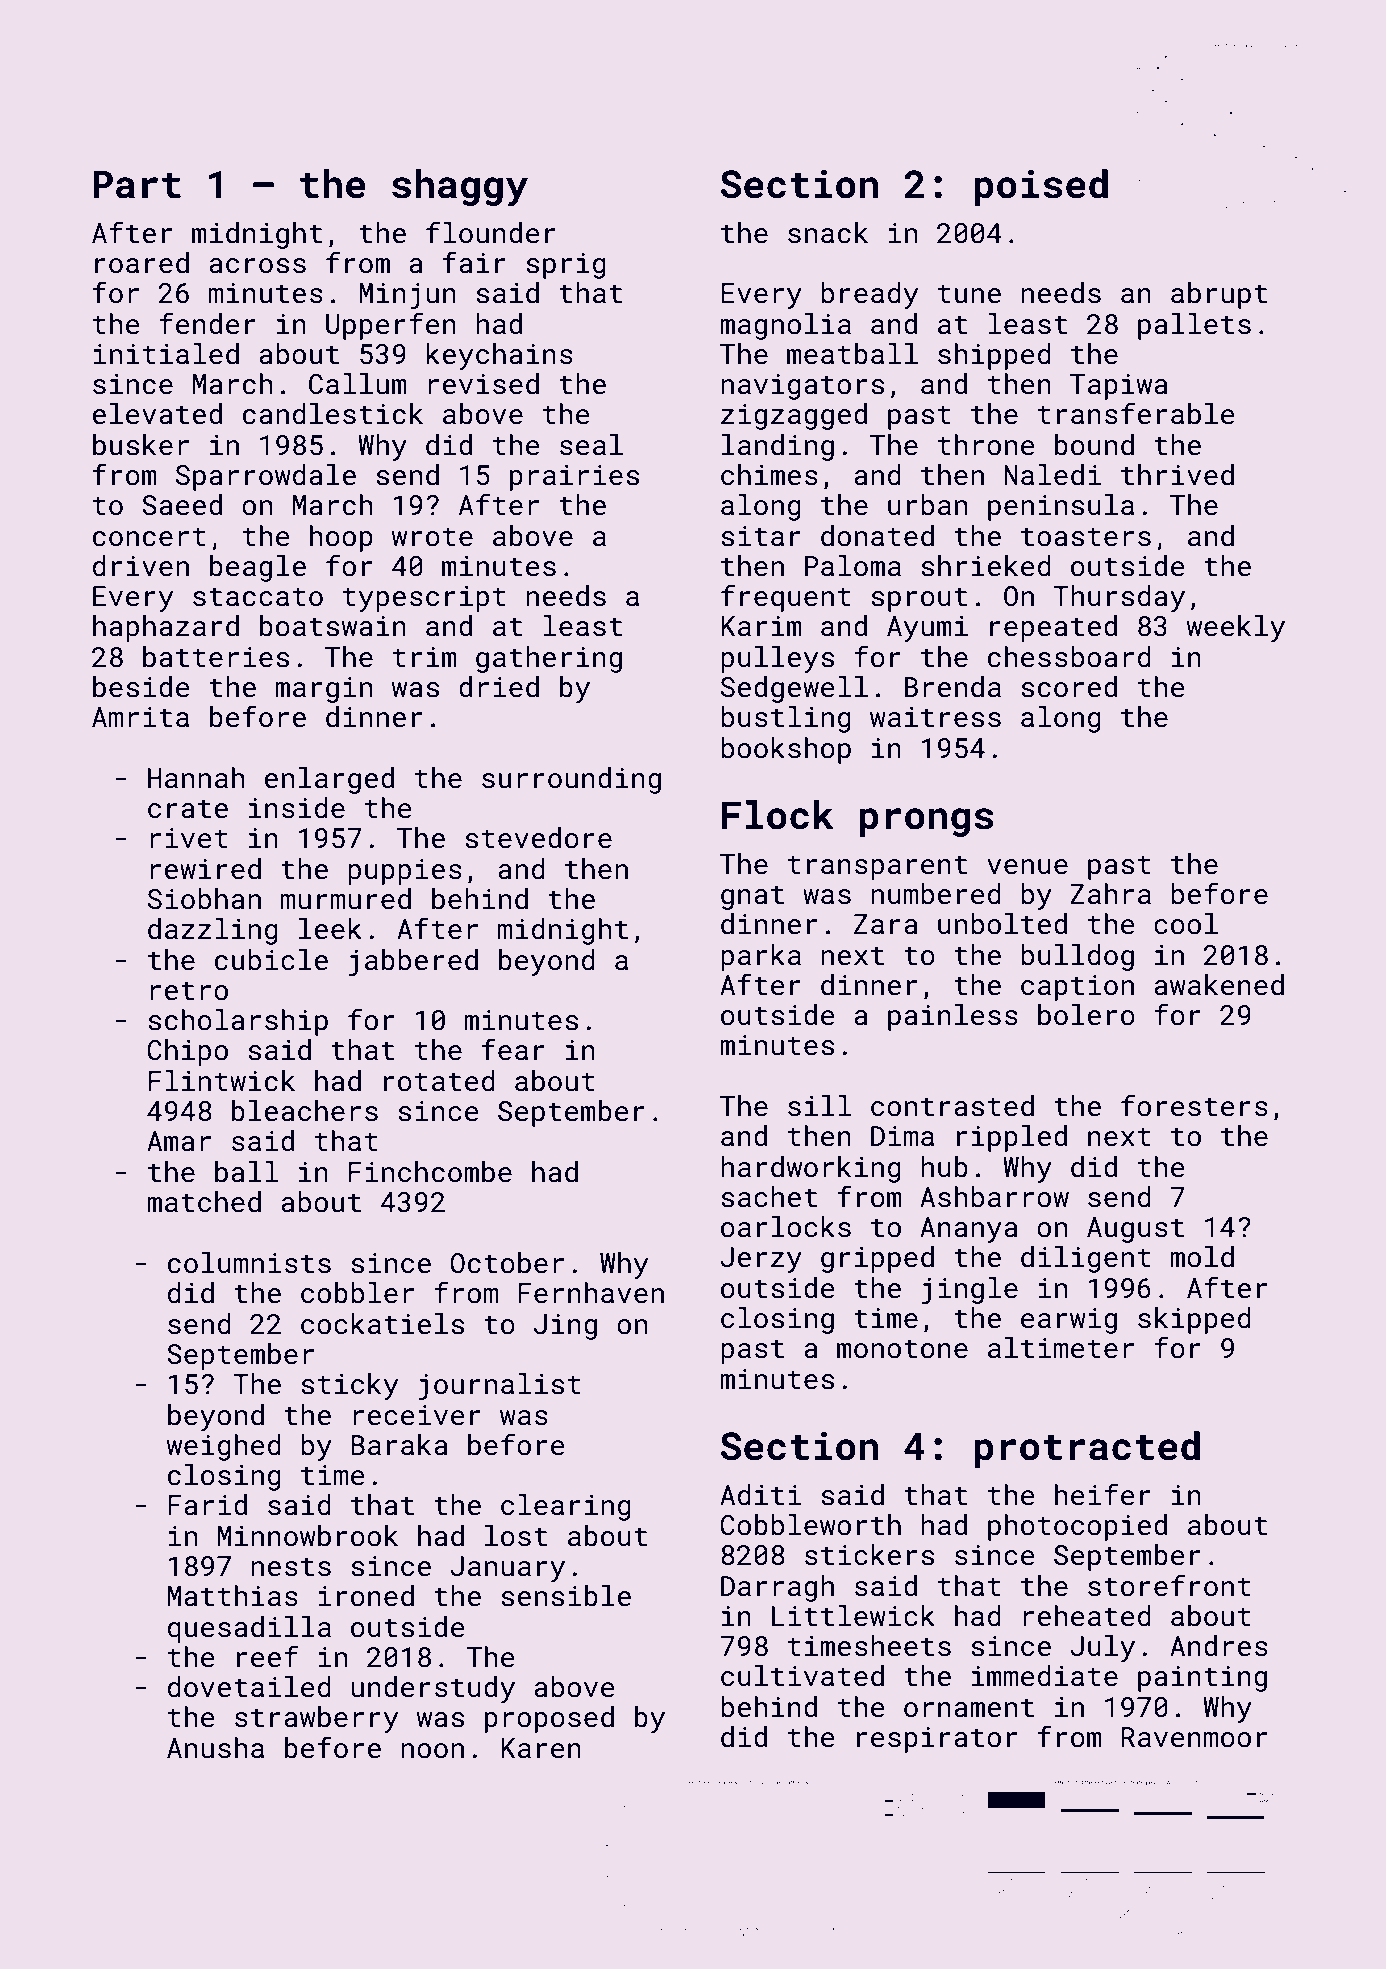 The image size is (1386, 1969). What do you see at coordinates (405, 872) in the screenshot?
I see `puppies` at bounding box center [405, 872].
